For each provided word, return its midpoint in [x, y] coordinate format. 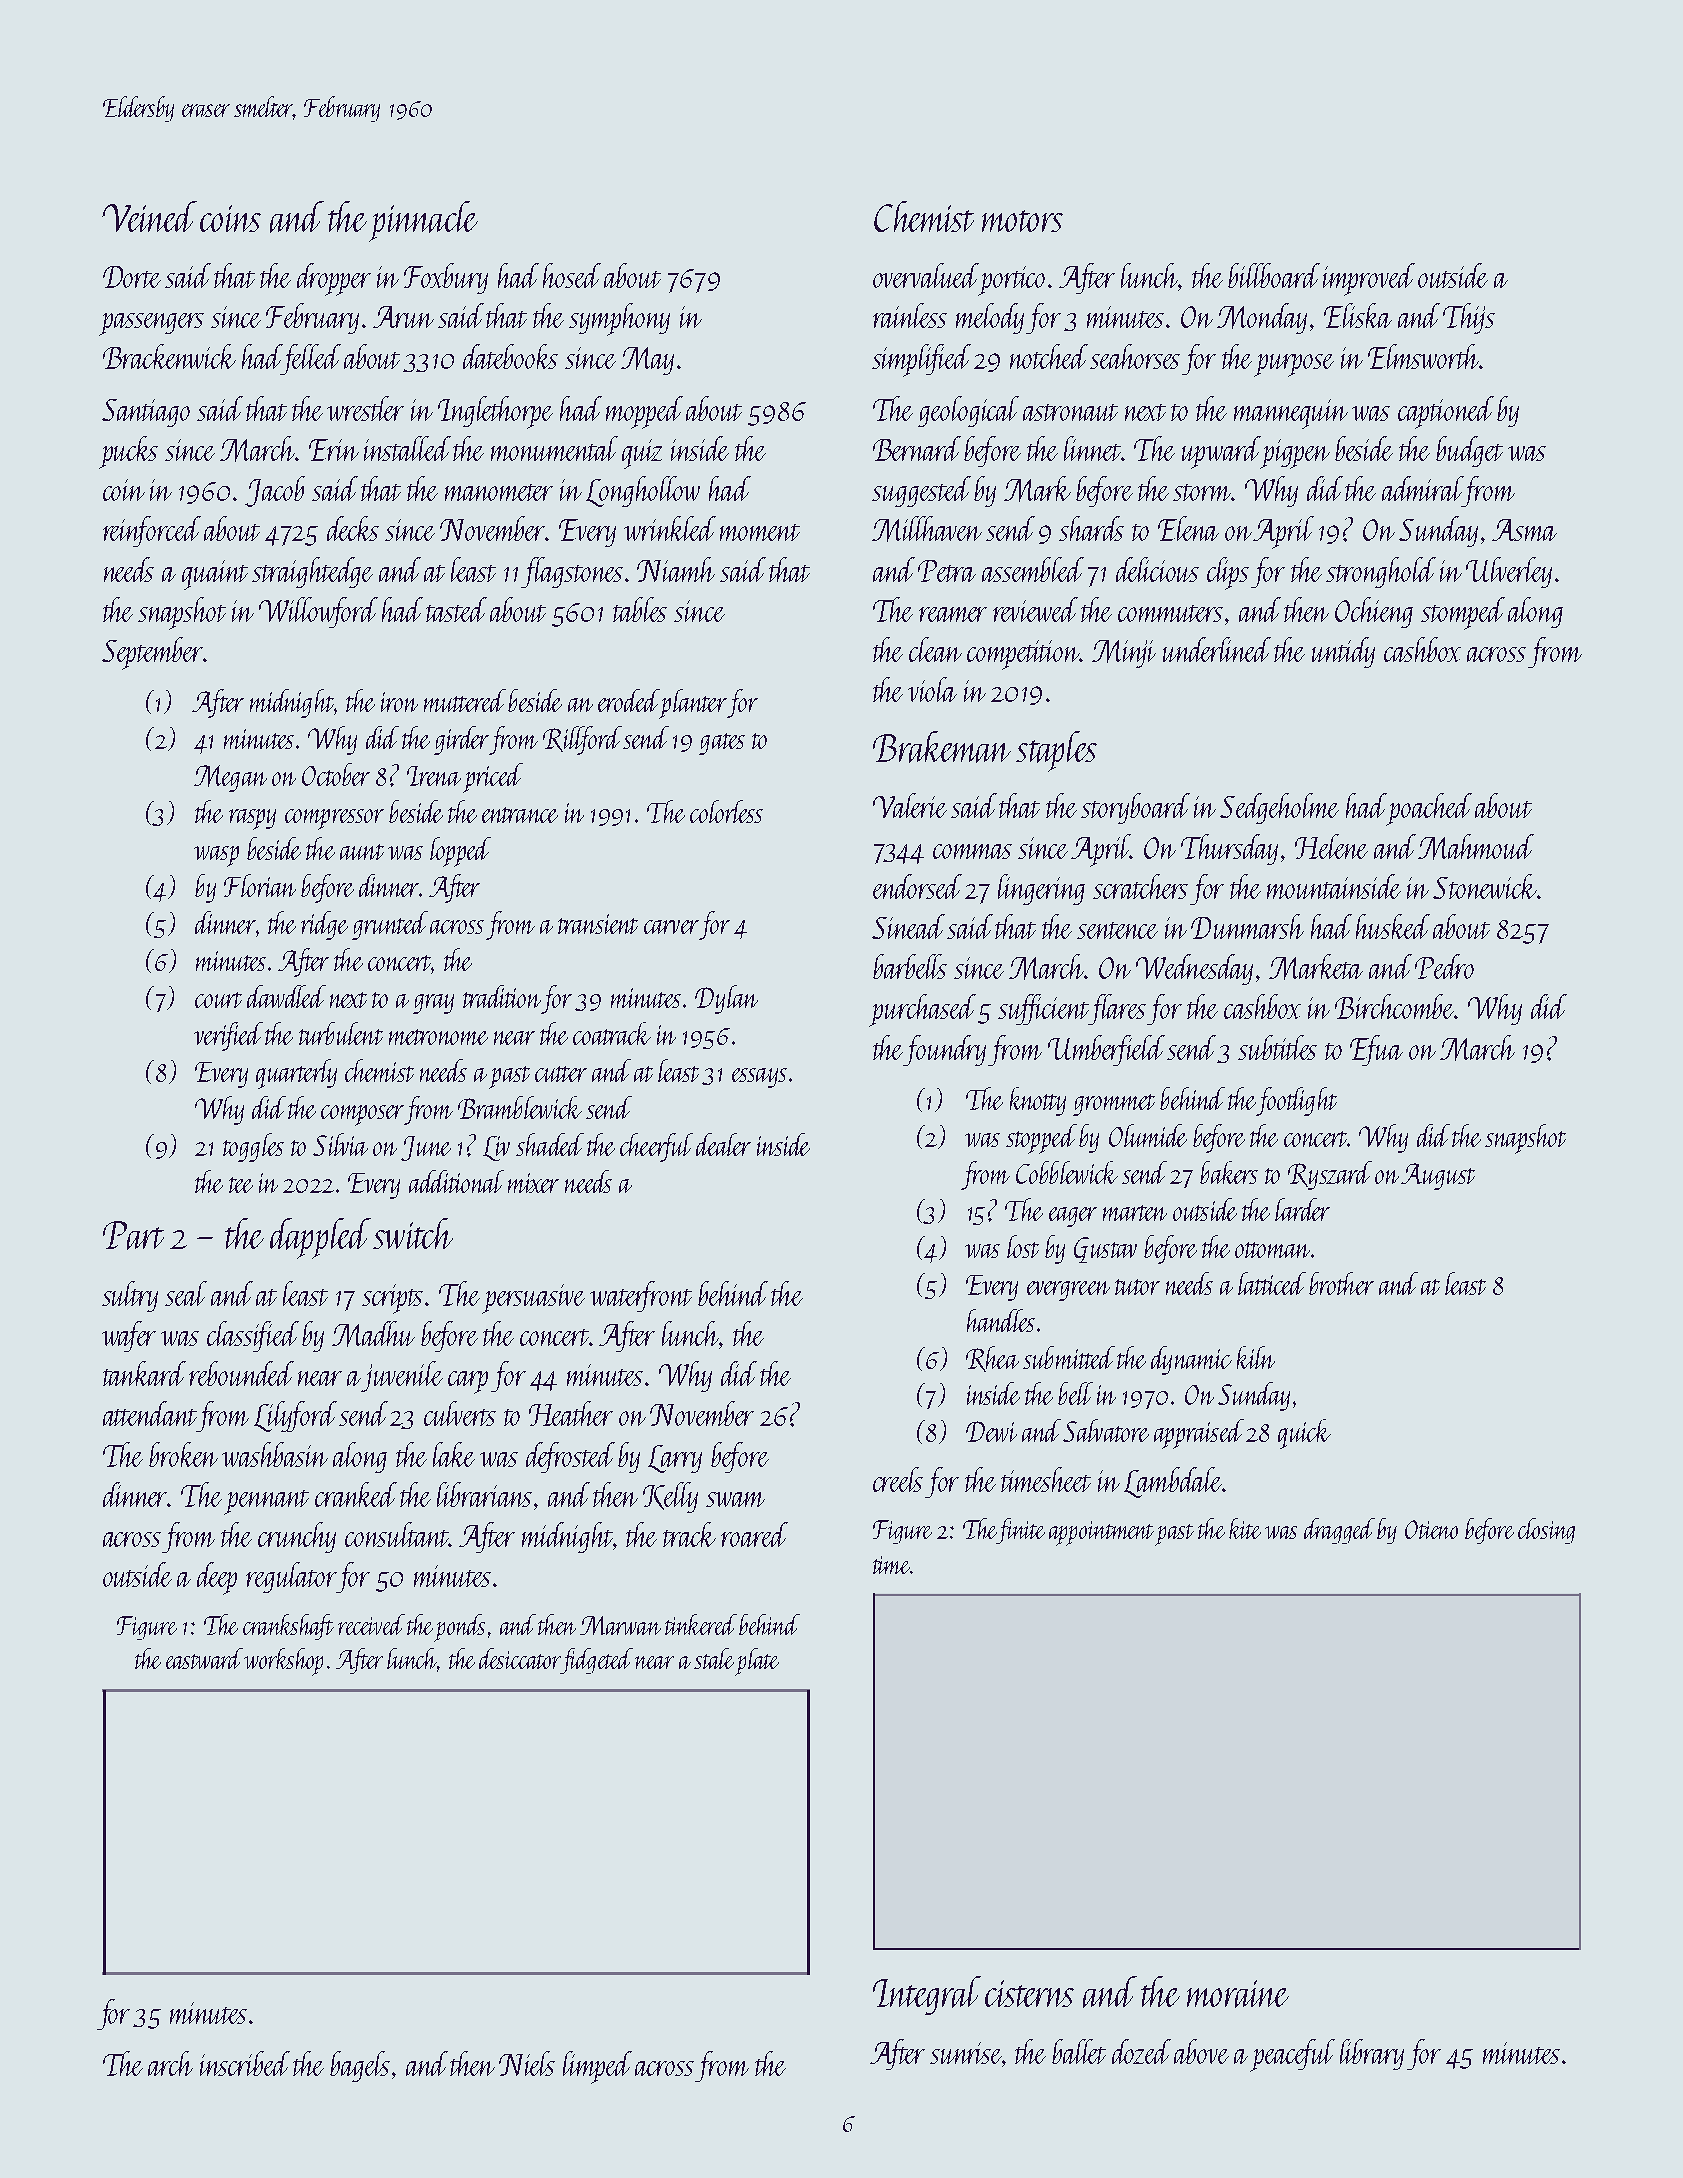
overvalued [926, 275]
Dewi [991, 1431]
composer [362, 1115]
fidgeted [597, 1661]
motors [1022, 221]
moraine [1238, 1994]
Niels [527, 2063]
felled [311, 359]
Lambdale [1173, 1482]
